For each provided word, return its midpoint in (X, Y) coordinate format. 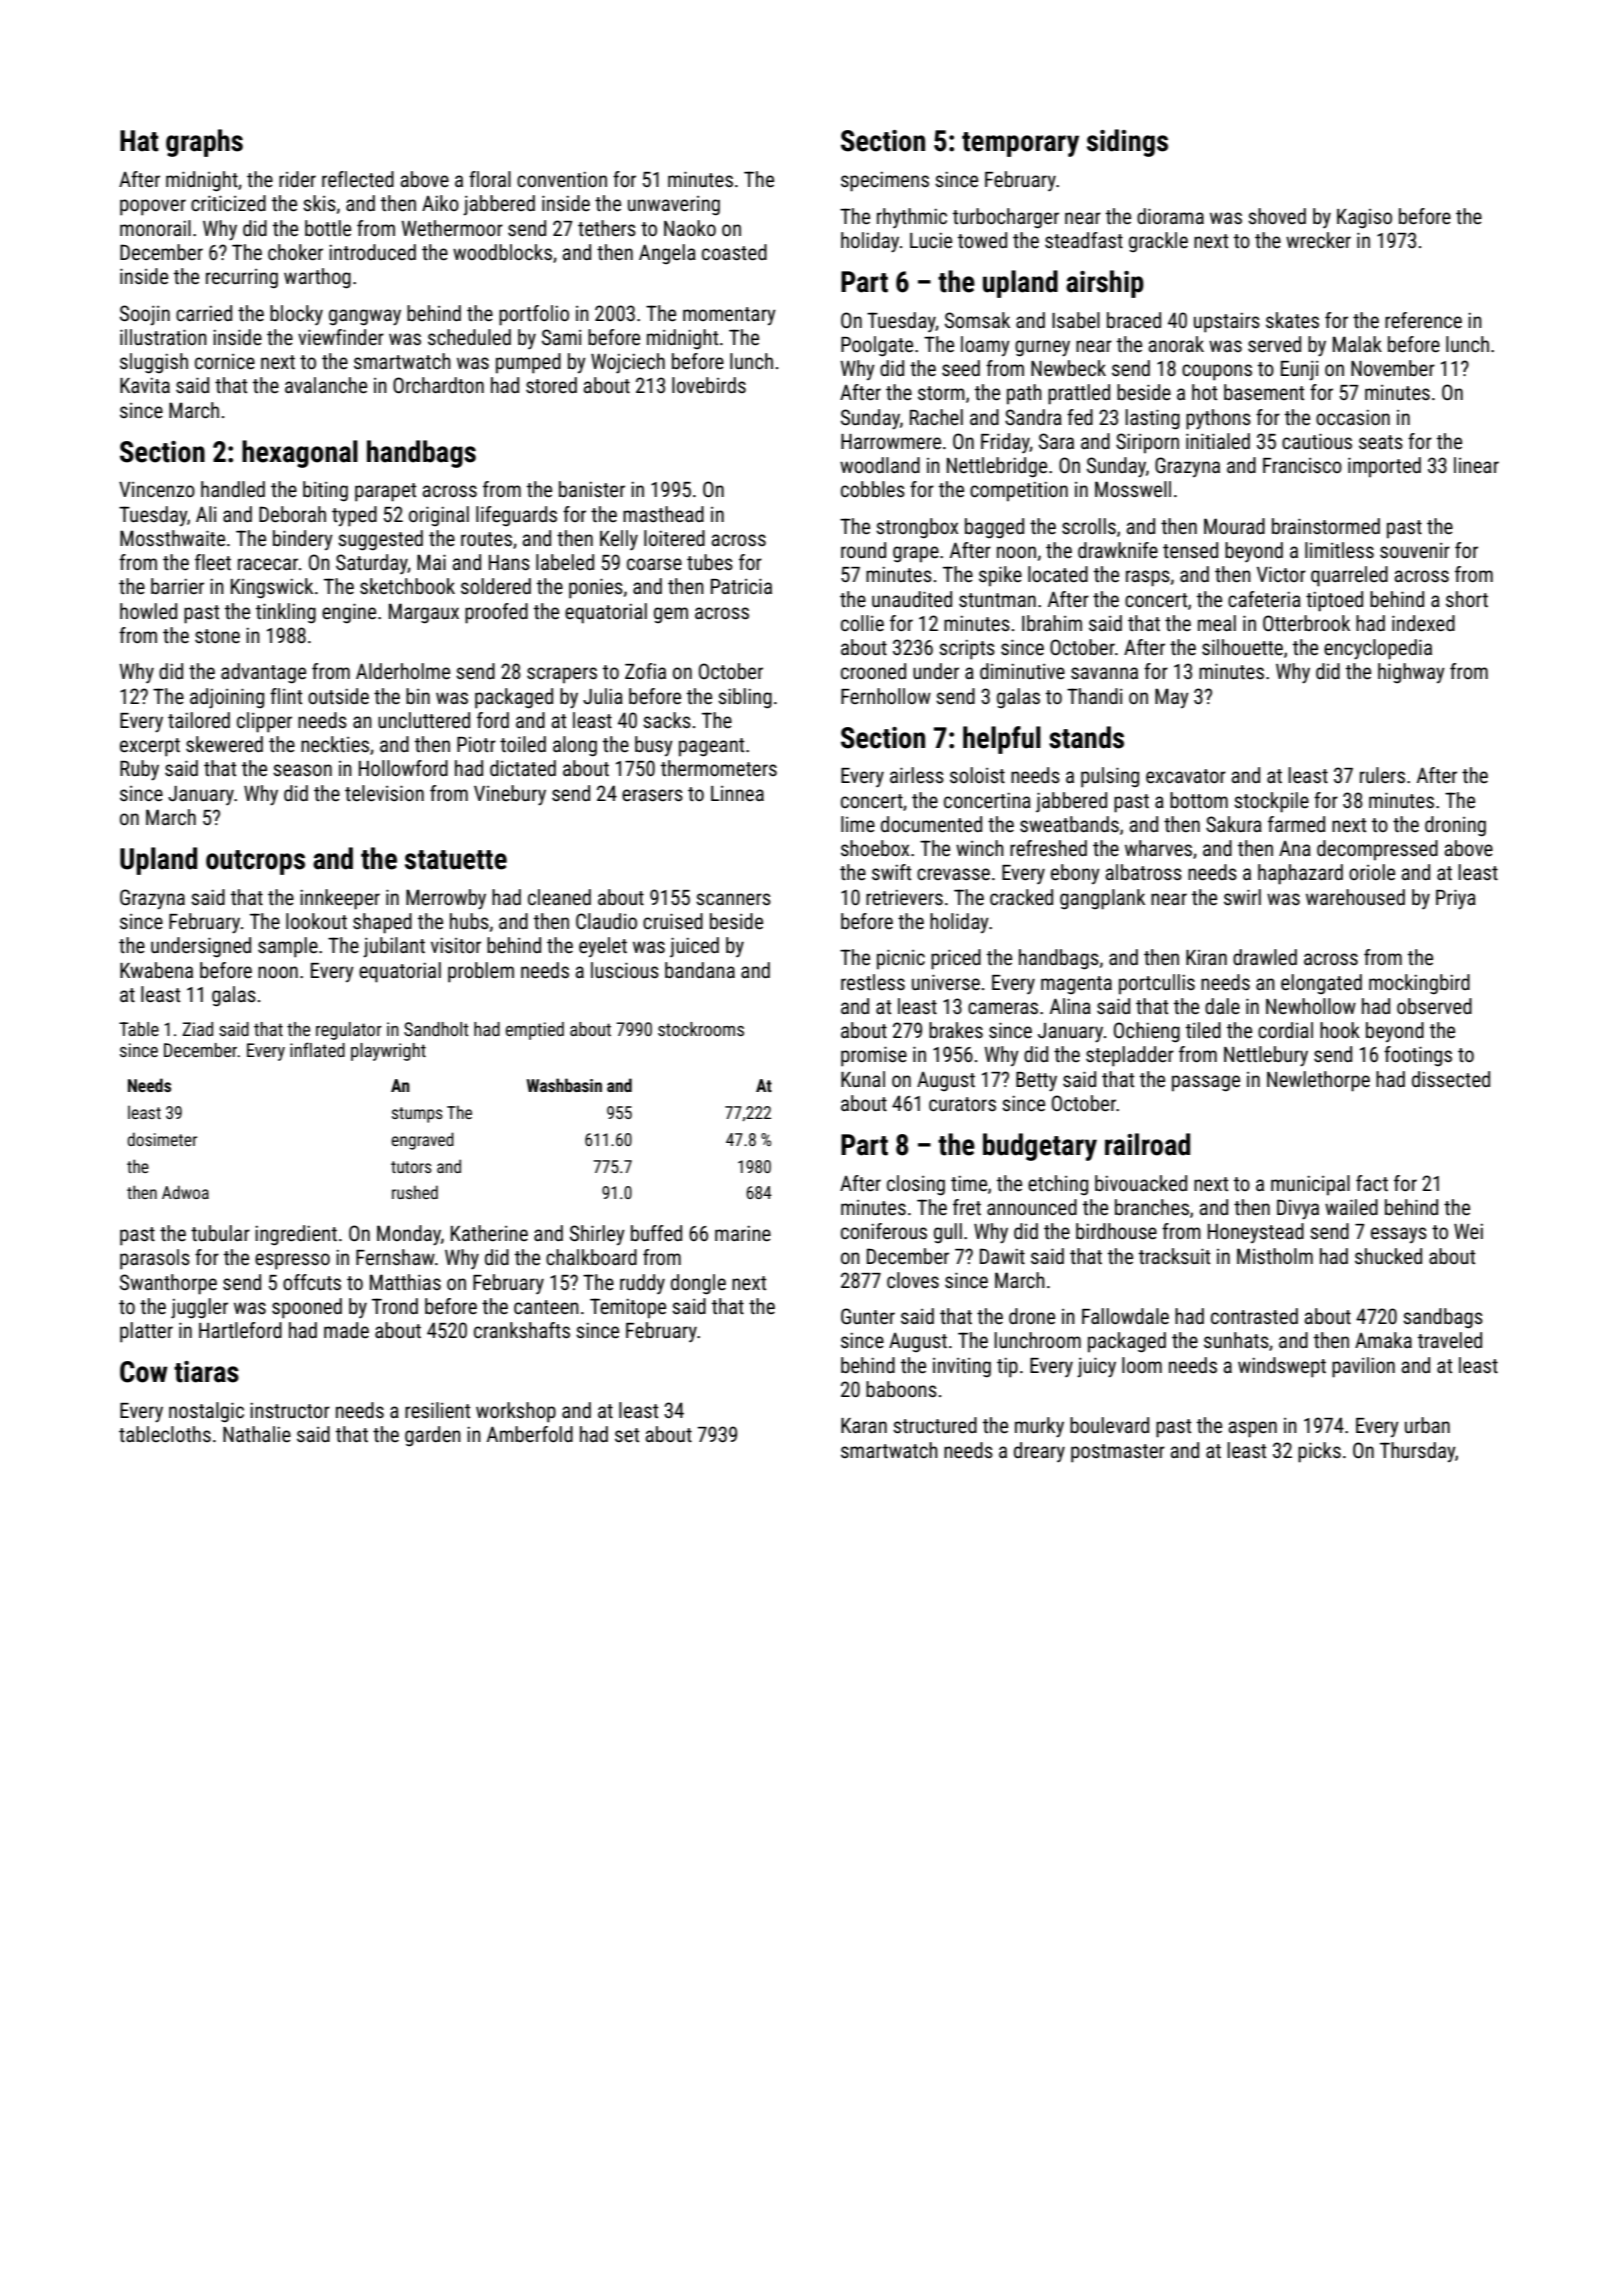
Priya (1456, 899)
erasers (652, 795)
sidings (1127, 143)
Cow (144, 1372)
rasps (1148, 578)
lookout (316, 921)
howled (148, 611)
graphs (204, 143)
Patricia (741, 586)
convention (562, 179)
